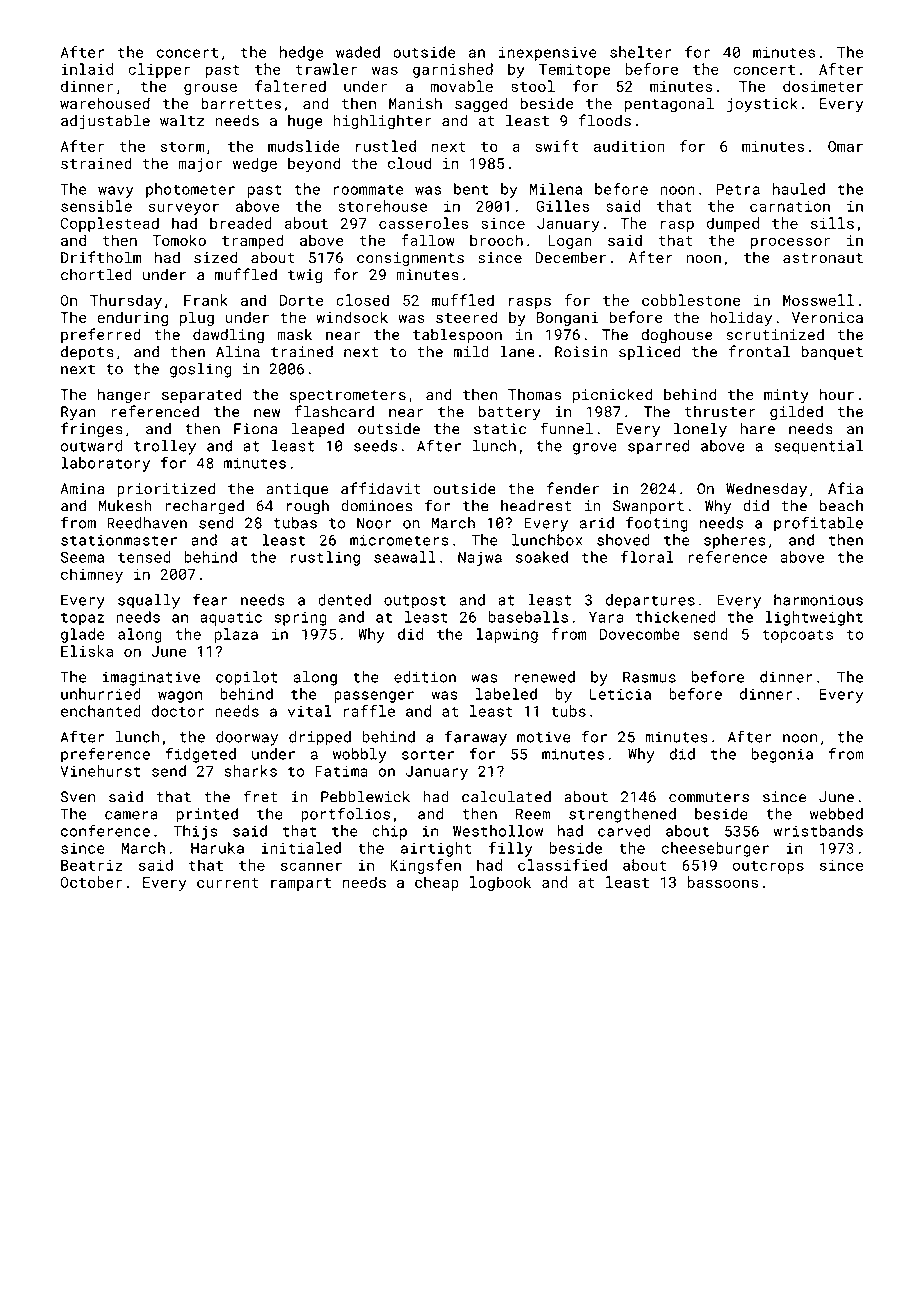 This image has width=924, height=1308. Describe the element at coordinates (144, 557) in the image. I see `tensed` at that location.
